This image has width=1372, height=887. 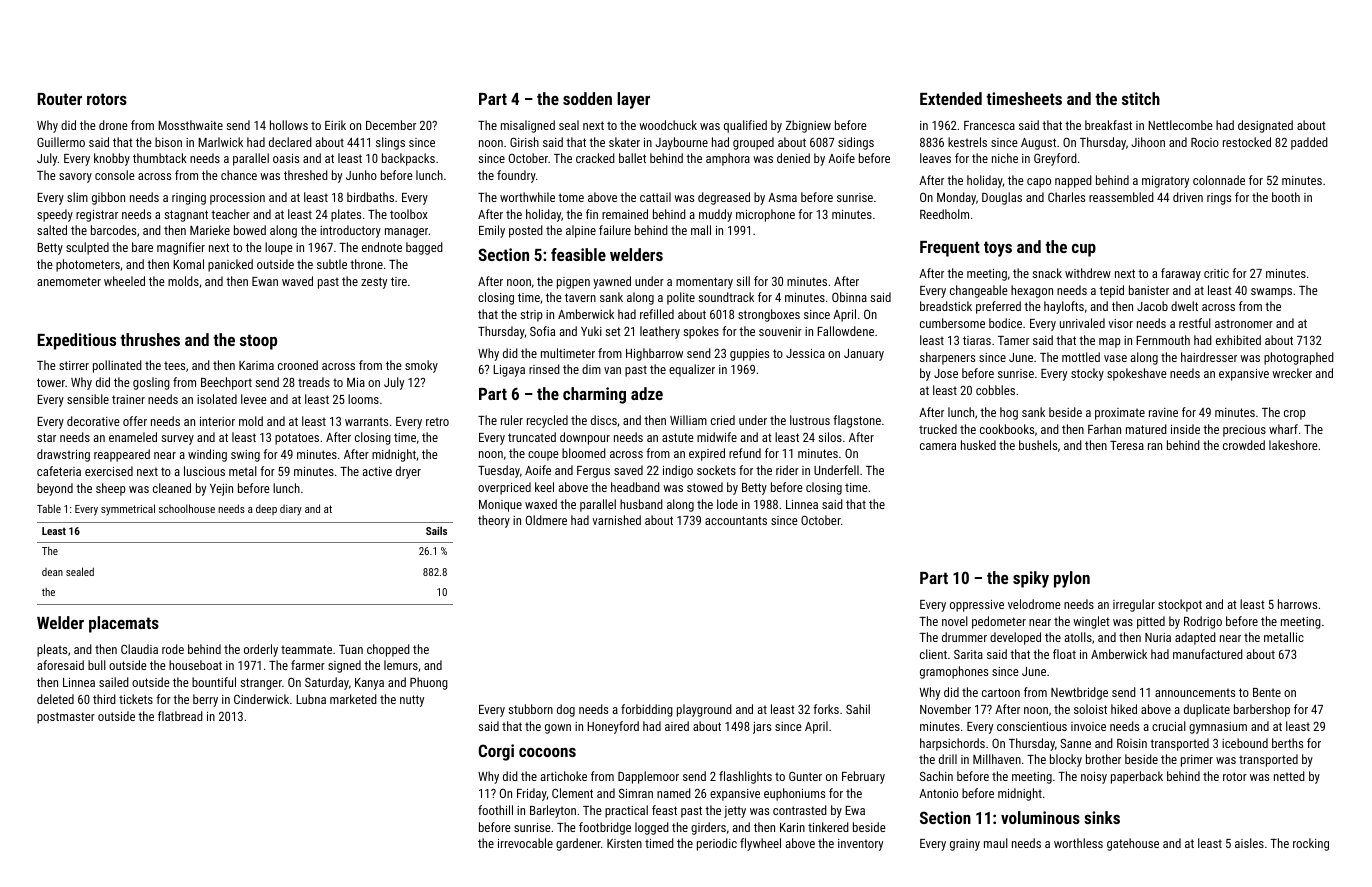 I want to click on Router, so click(x=59, y=99).
